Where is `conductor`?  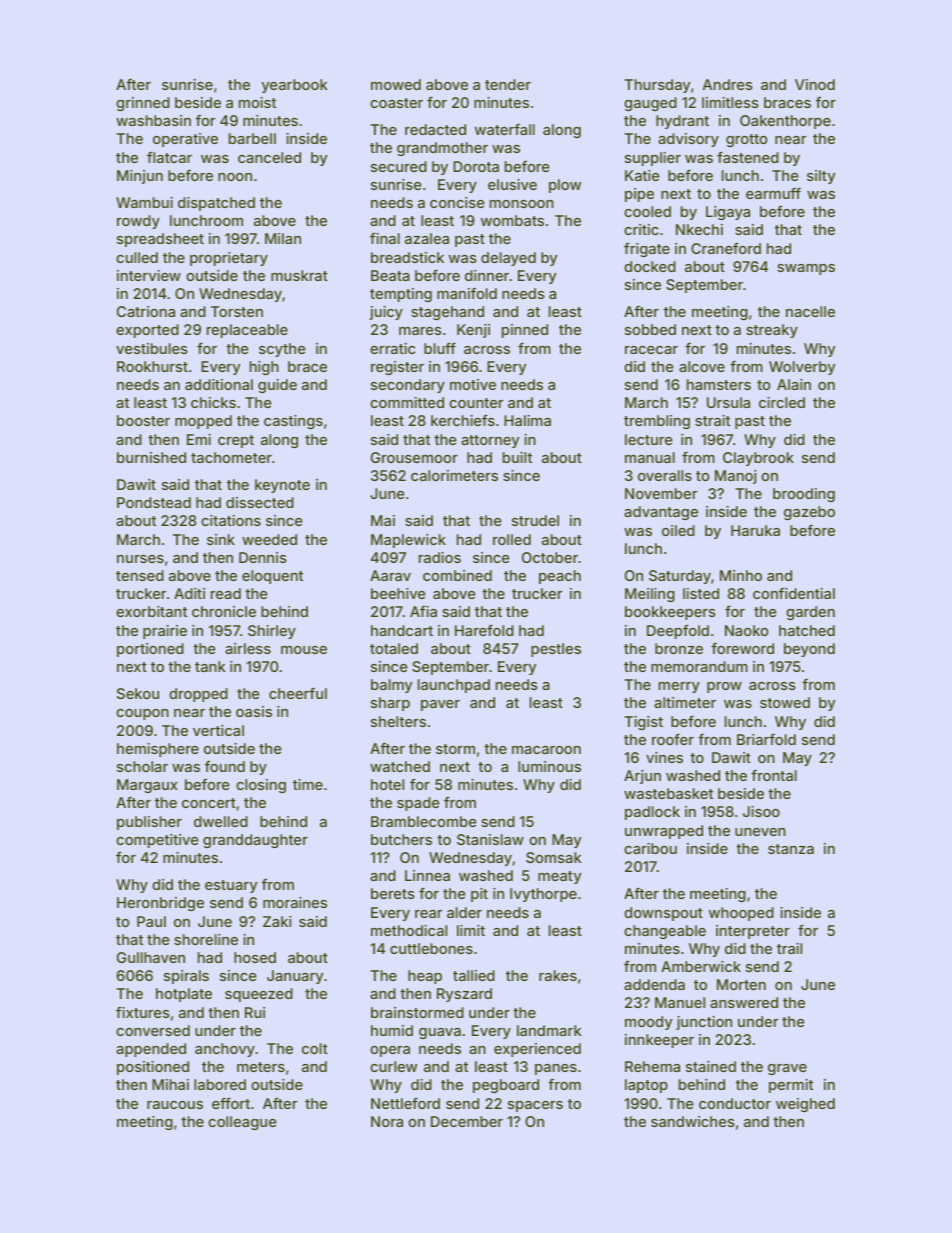
conductor is located at coordinates (735, 1103).
